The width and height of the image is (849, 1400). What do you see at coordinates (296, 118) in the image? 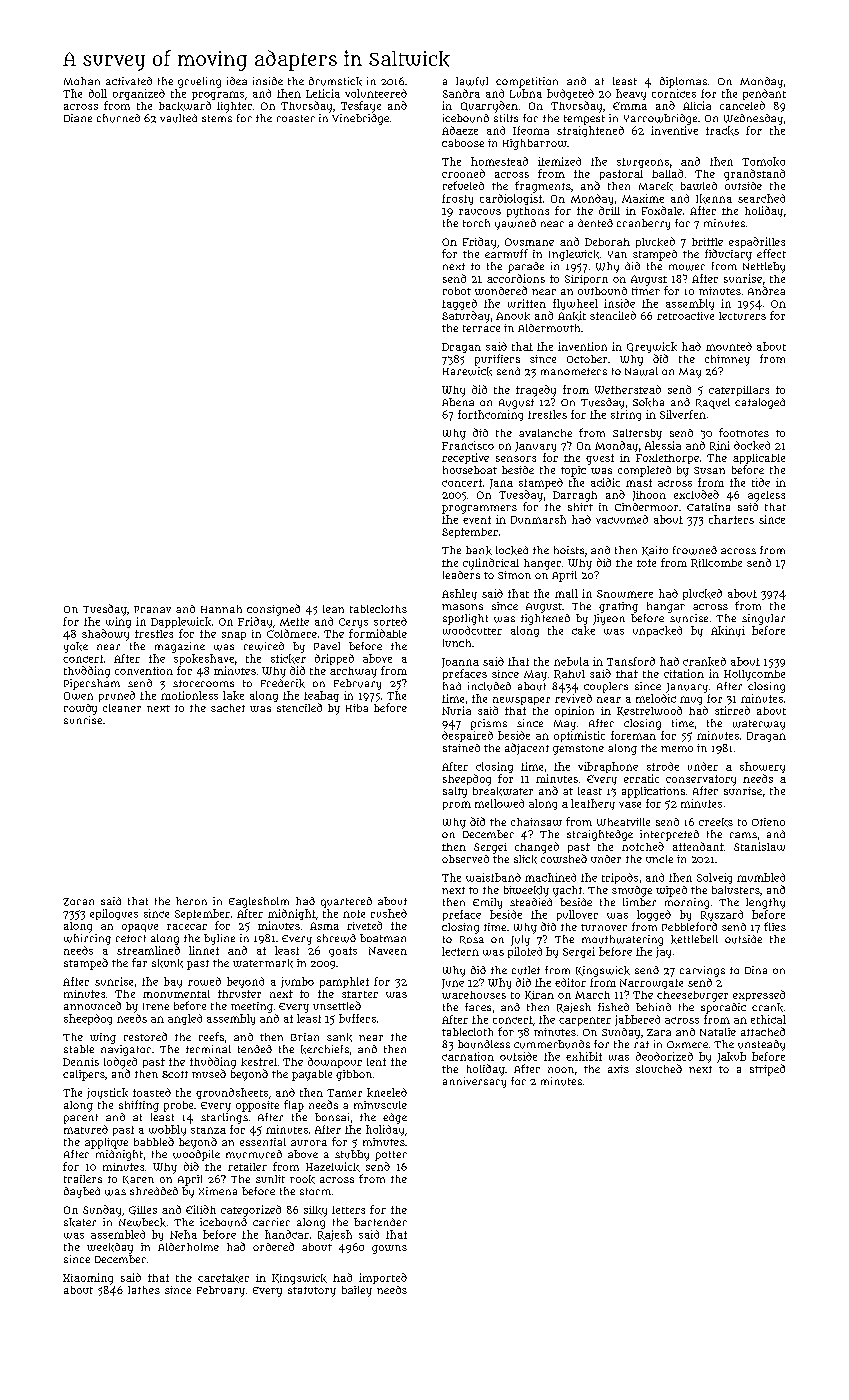
I see `roaster` at bounding box center [296, 118].
